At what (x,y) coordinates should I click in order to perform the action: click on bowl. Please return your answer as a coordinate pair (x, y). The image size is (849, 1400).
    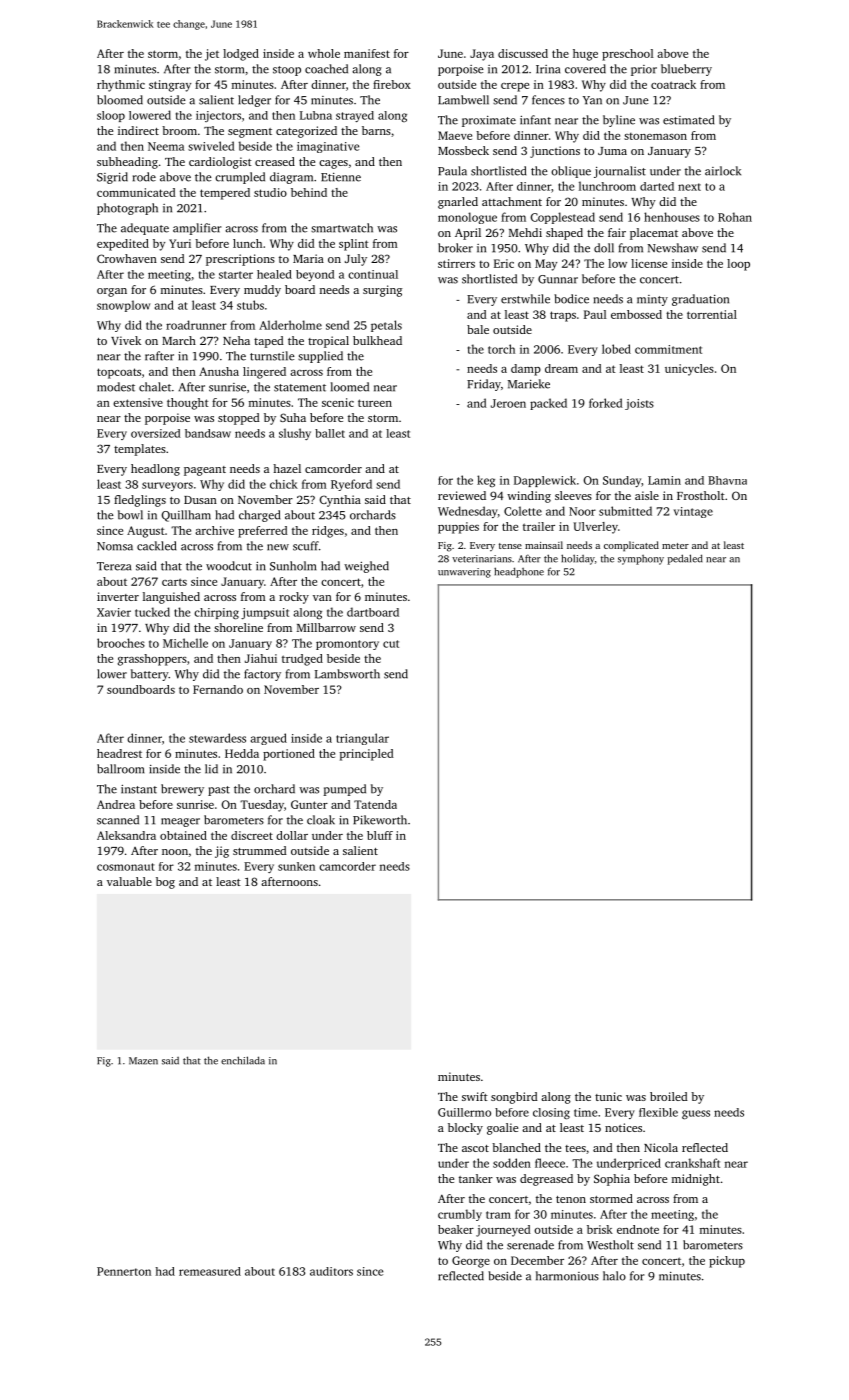
    Looking at the image, I should click on (130, 515).
